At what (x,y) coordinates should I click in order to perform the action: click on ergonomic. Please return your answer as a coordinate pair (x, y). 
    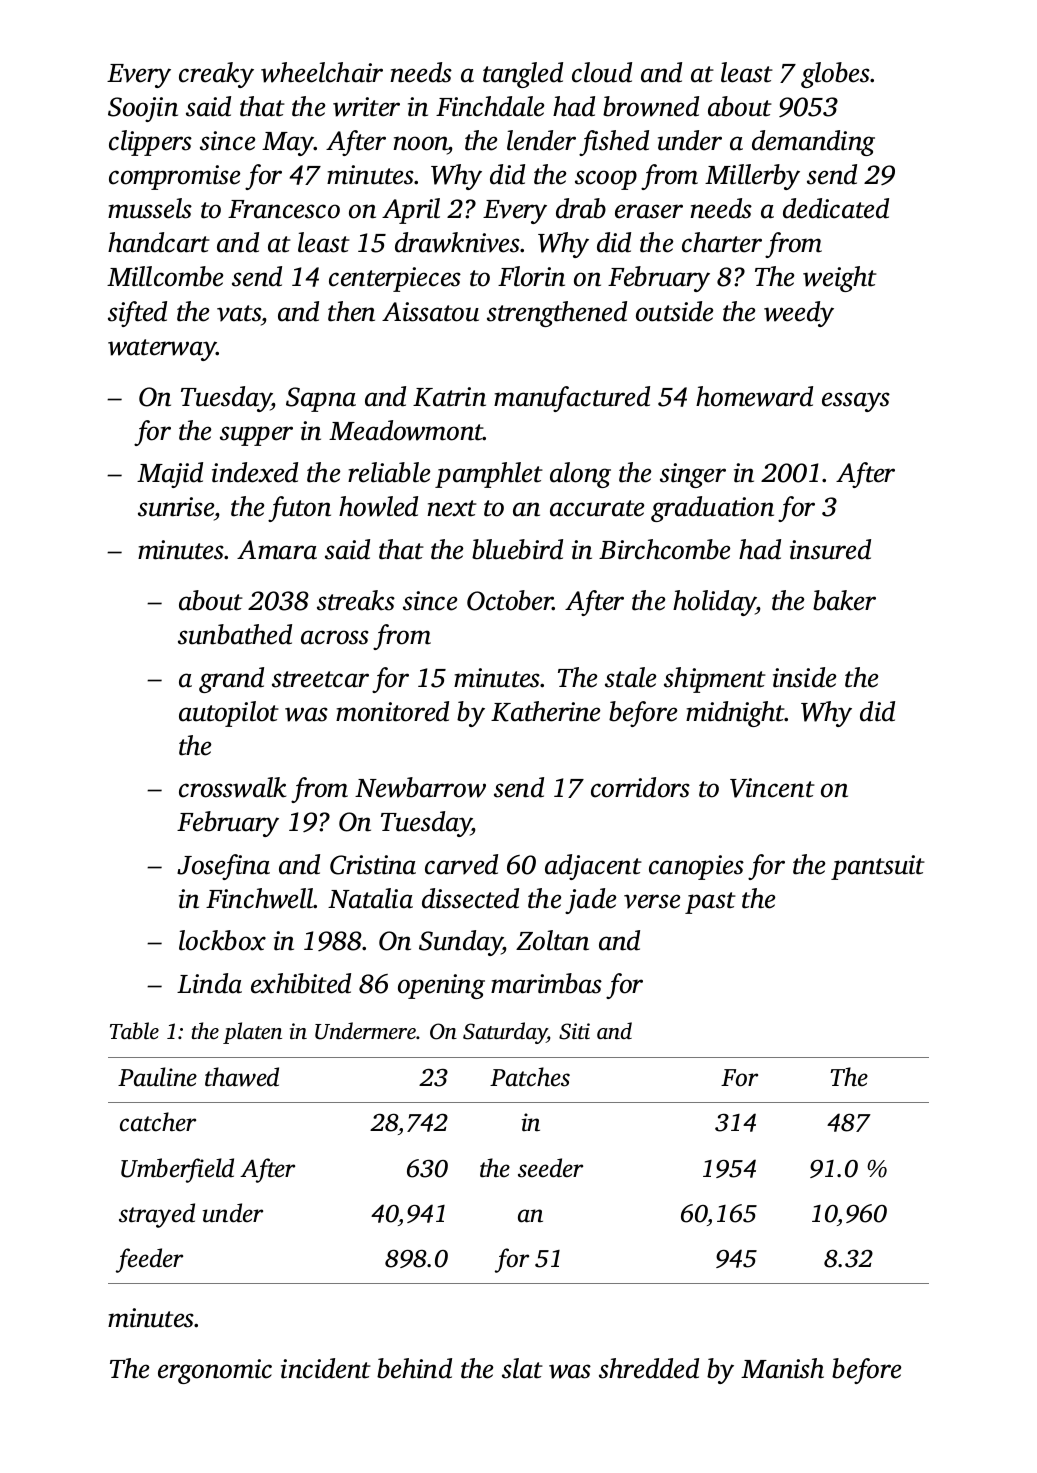
    Looking at the image, I should click on (215, 1371).
